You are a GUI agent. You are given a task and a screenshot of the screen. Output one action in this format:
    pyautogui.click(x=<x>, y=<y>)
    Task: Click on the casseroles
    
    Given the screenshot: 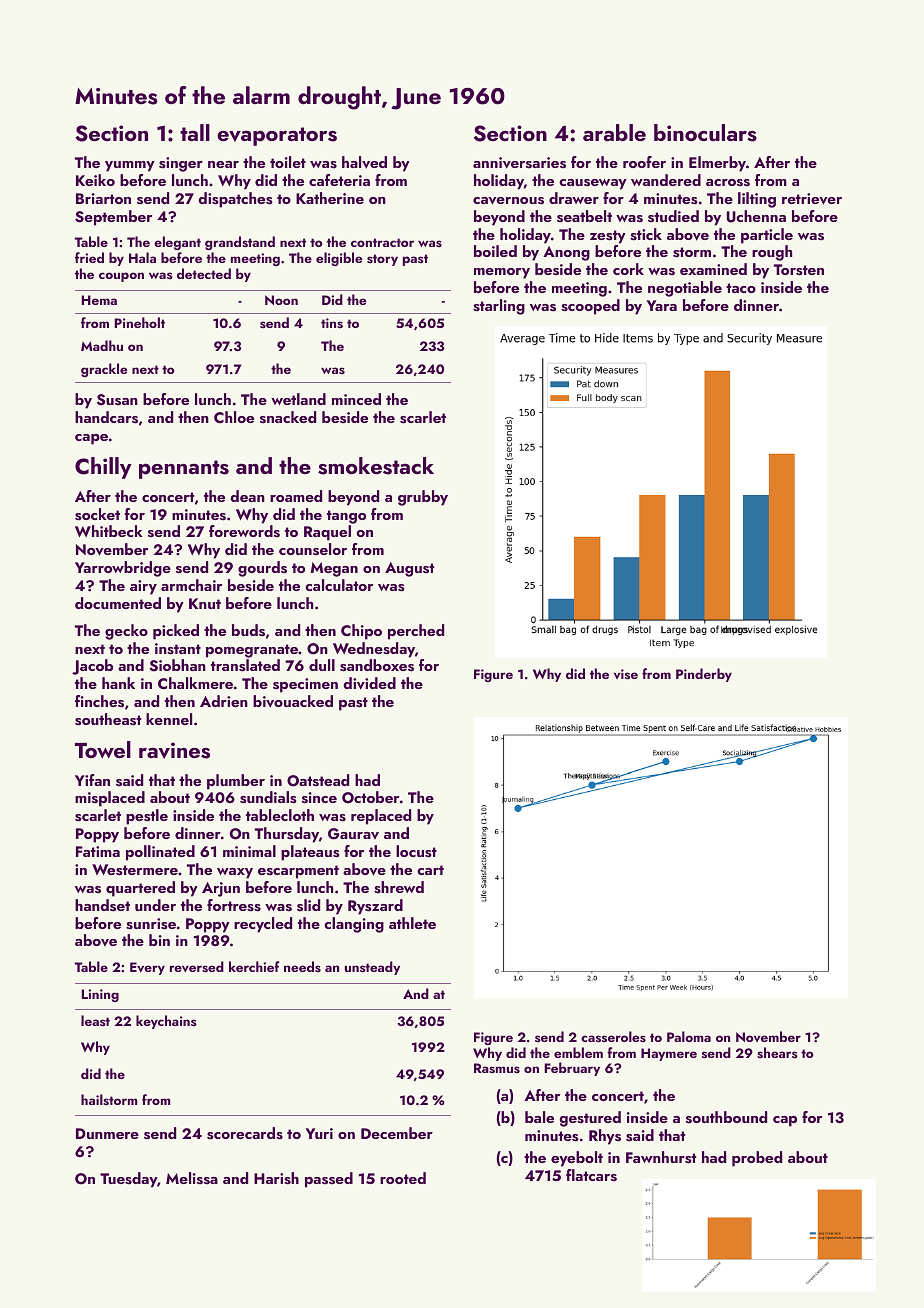 What is the action you would take?
    pyautogui.click(x=613, y=1037)
